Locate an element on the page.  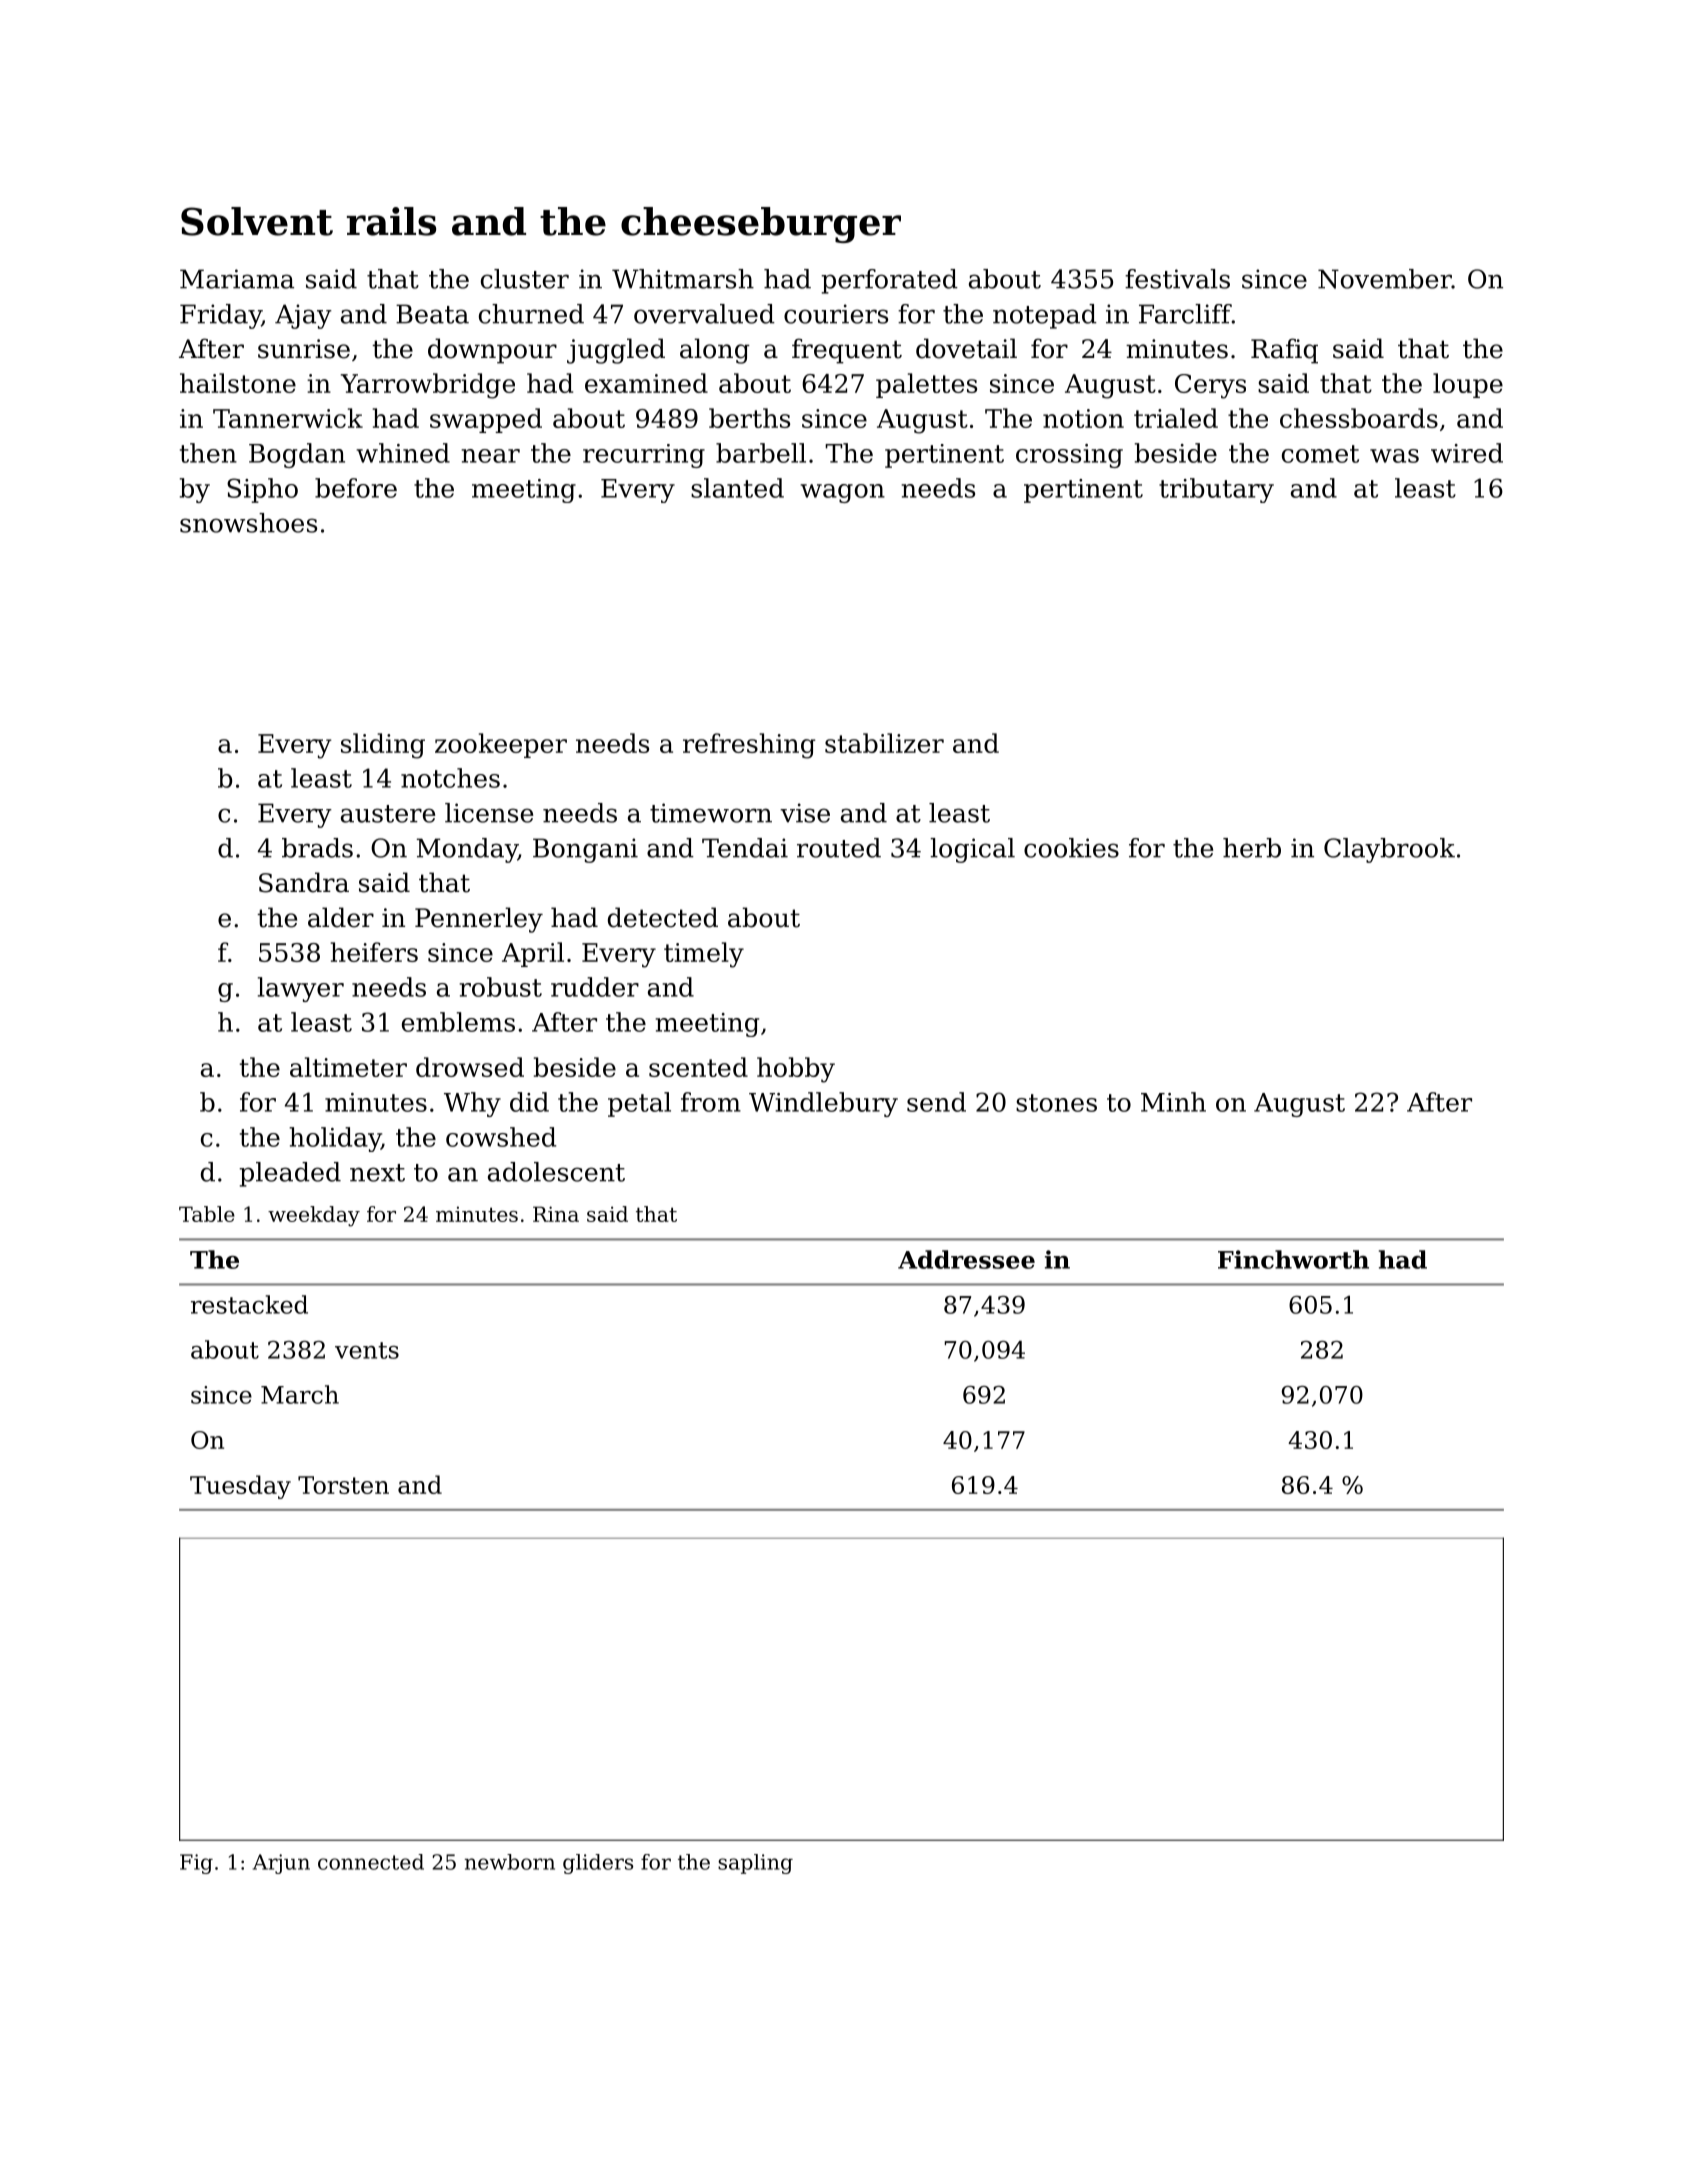
cheeseburger is located at coordinates (761, 225).
